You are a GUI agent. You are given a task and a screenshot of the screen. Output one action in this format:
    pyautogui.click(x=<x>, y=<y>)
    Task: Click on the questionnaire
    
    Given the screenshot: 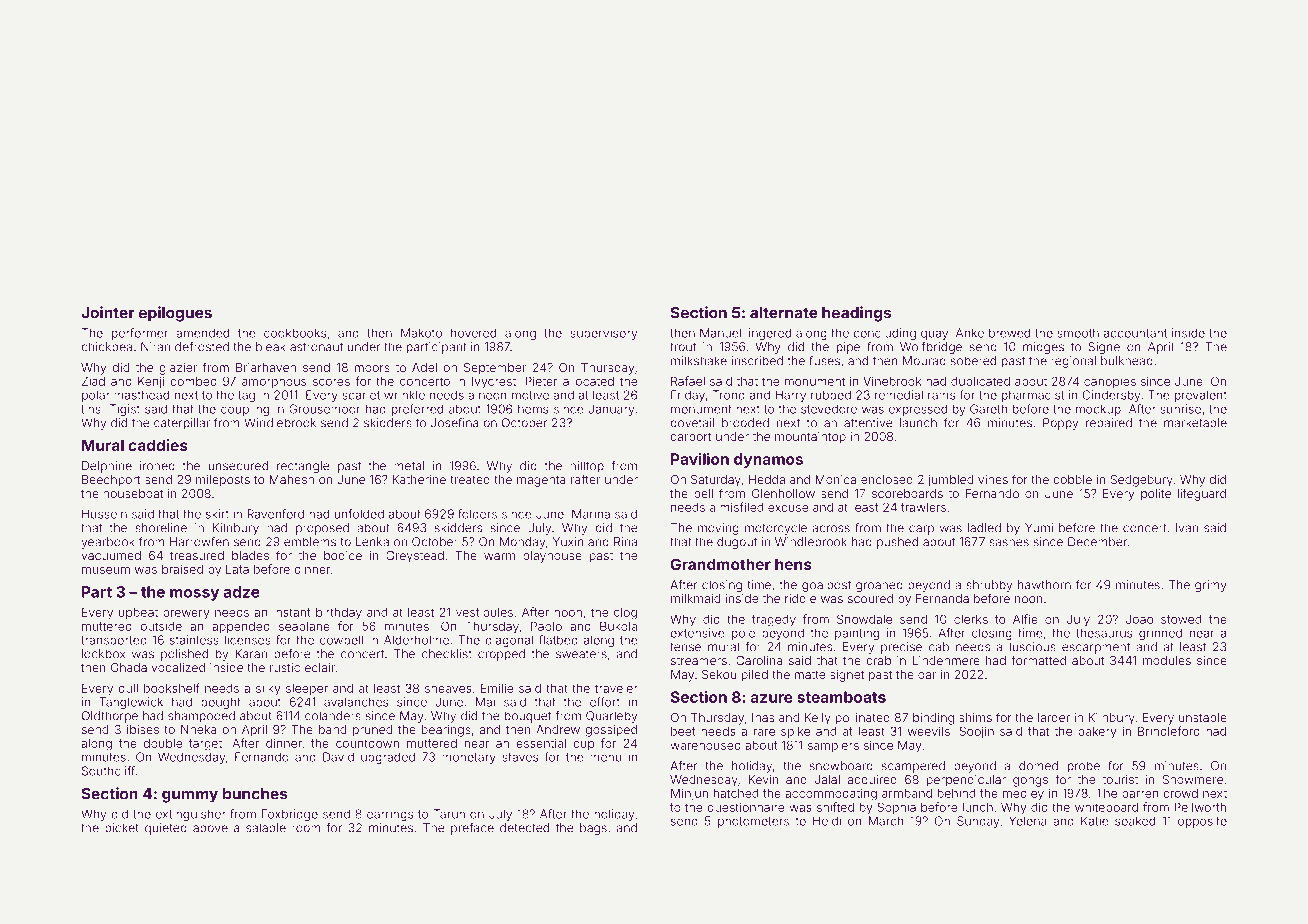 What is the action you would take?
    pyautogui.click(x=745, y=808)
